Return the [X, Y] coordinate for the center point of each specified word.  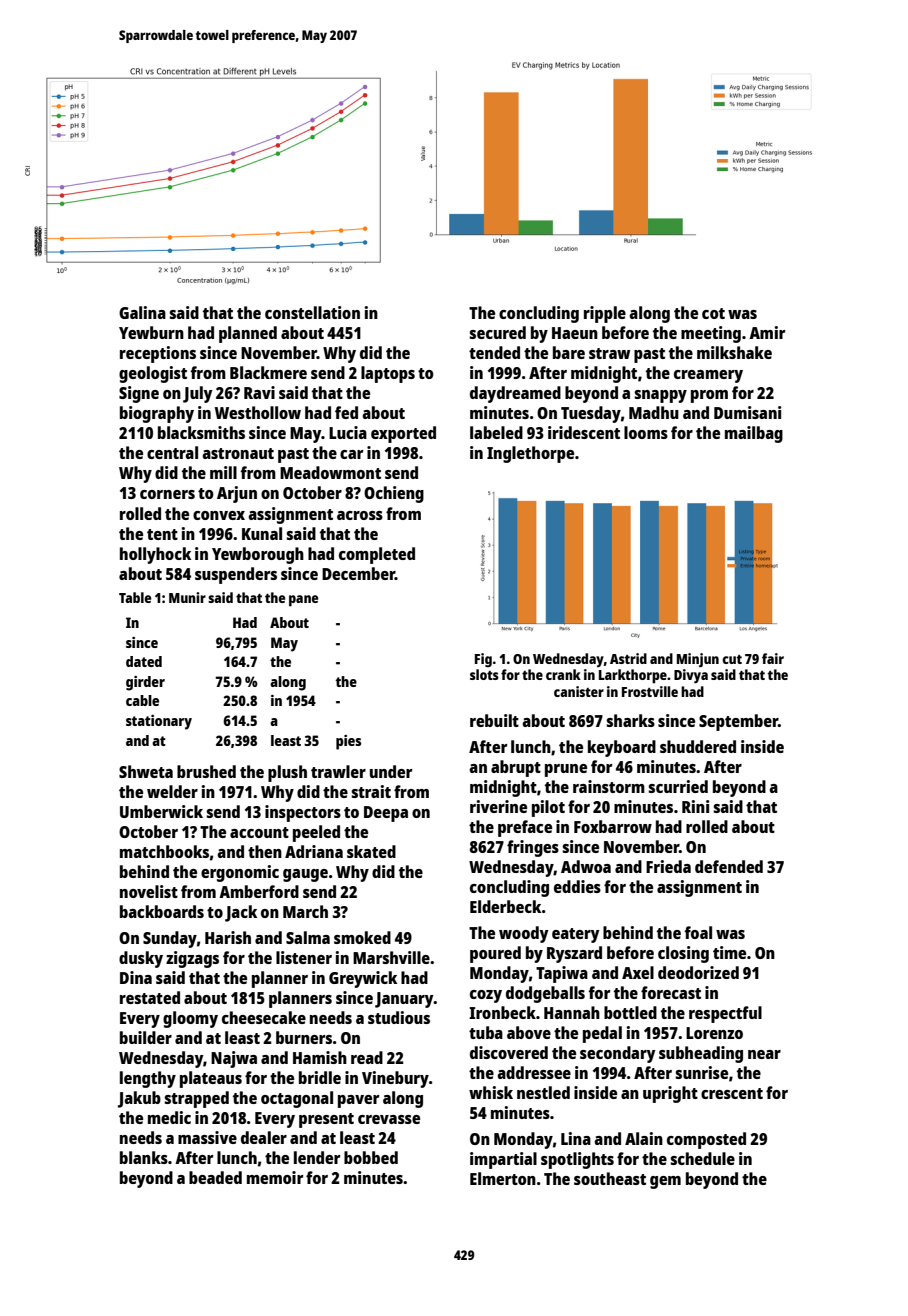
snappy [660, 396]
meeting [711, 334]
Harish [228, 937]
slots [484, 674]
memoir [275, 1177]
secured [497, 332]
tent [162, 534]
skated [371, 851]
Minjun [698, 660]
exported [403, 434]
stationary [159, 722]
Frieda [668, 866]
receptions [158, 354]
